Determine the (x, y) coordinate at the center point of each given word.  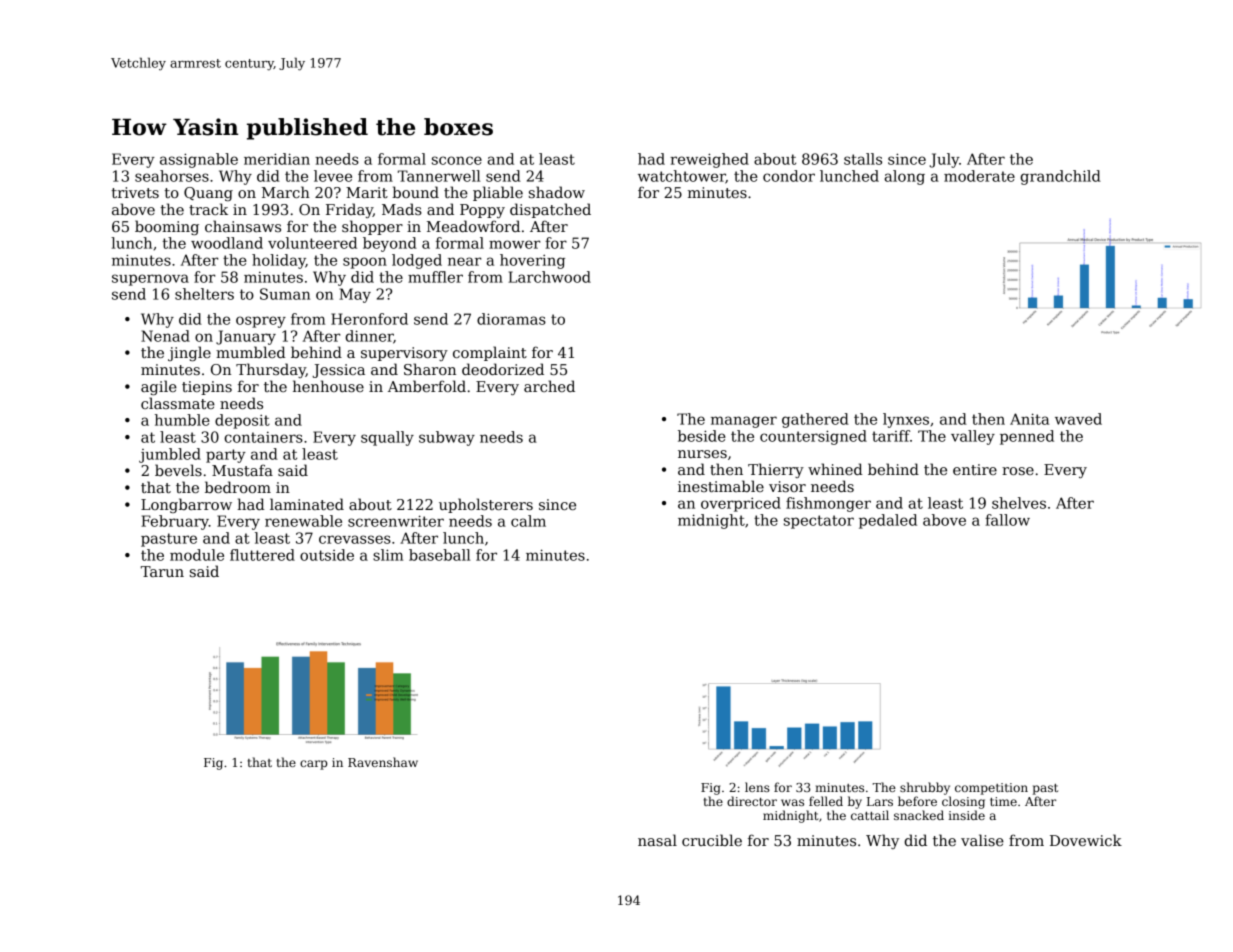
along (904, 177)
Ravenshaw (383, 762)
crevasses (355, 539)
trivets (135, 192)
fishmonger (828, 504)
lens (757, 787)
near (465, 261)
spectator (819, 522)
